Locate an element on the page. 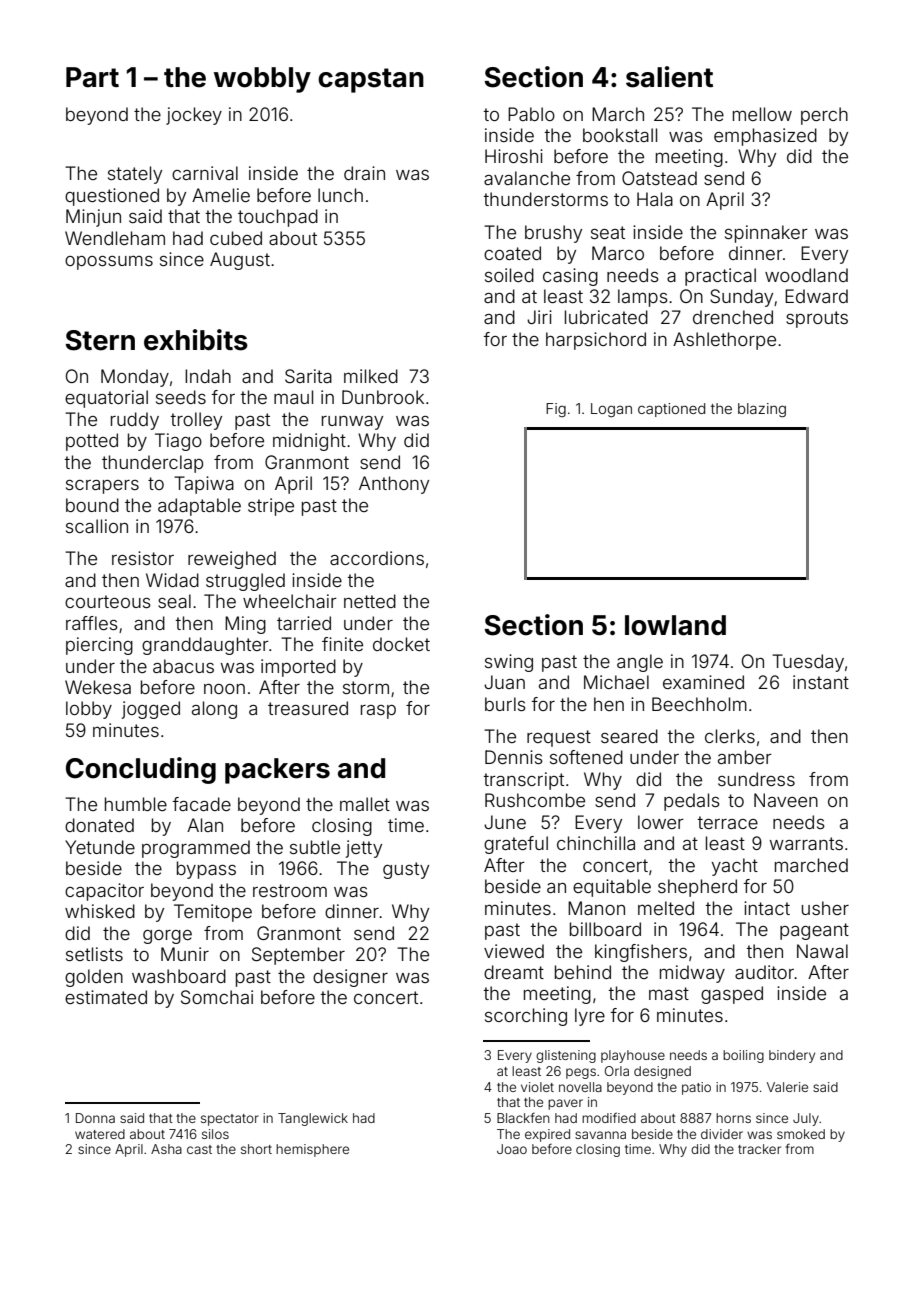 This page has height=1296, width=914. coated is located at coordinates (512, 253).
